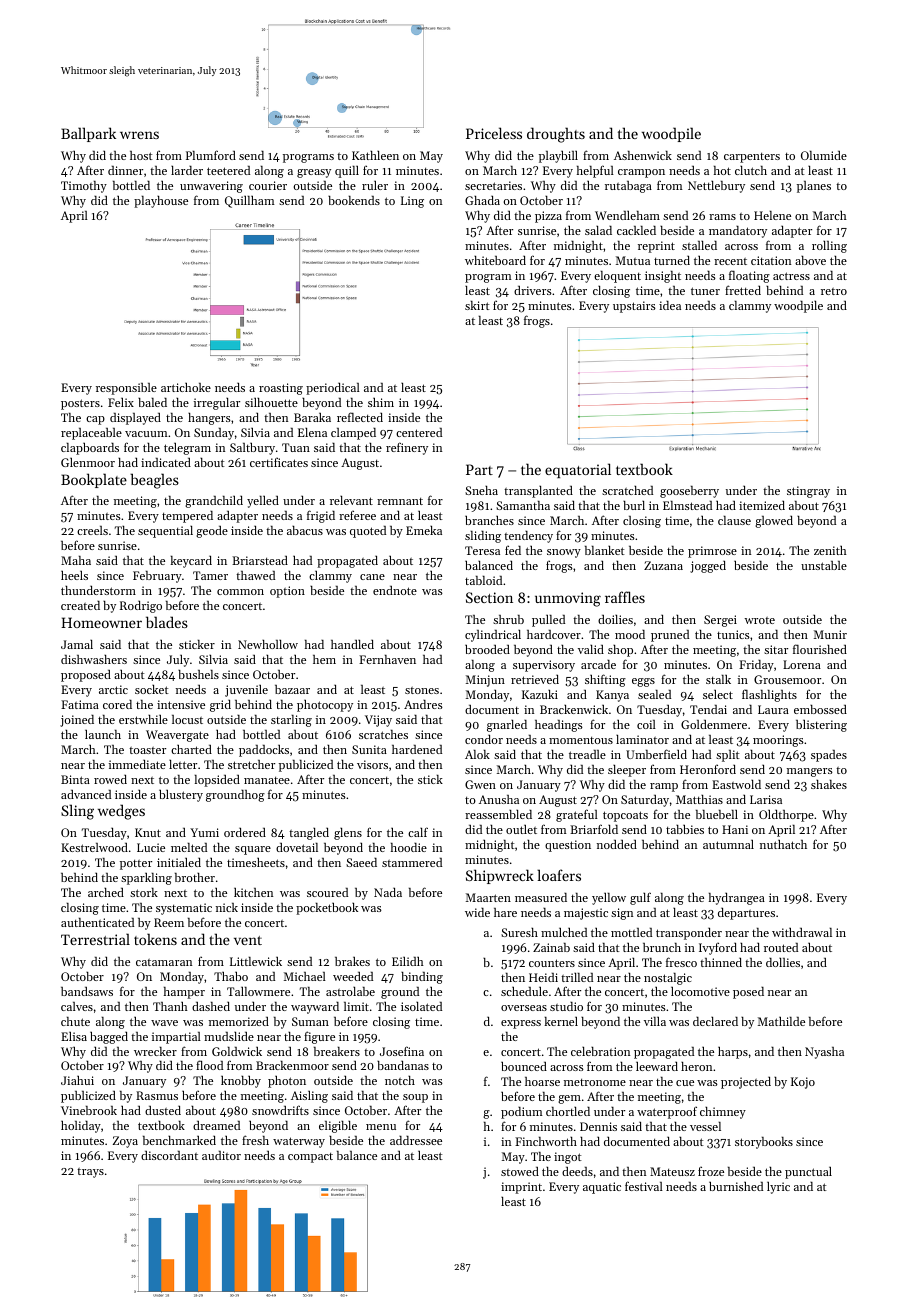 This screenshot has width=908, height=1316. What do you see at coordinates (824, 155) in the screenshot?
I see `Olumide` at bounding box center [824, 155].
